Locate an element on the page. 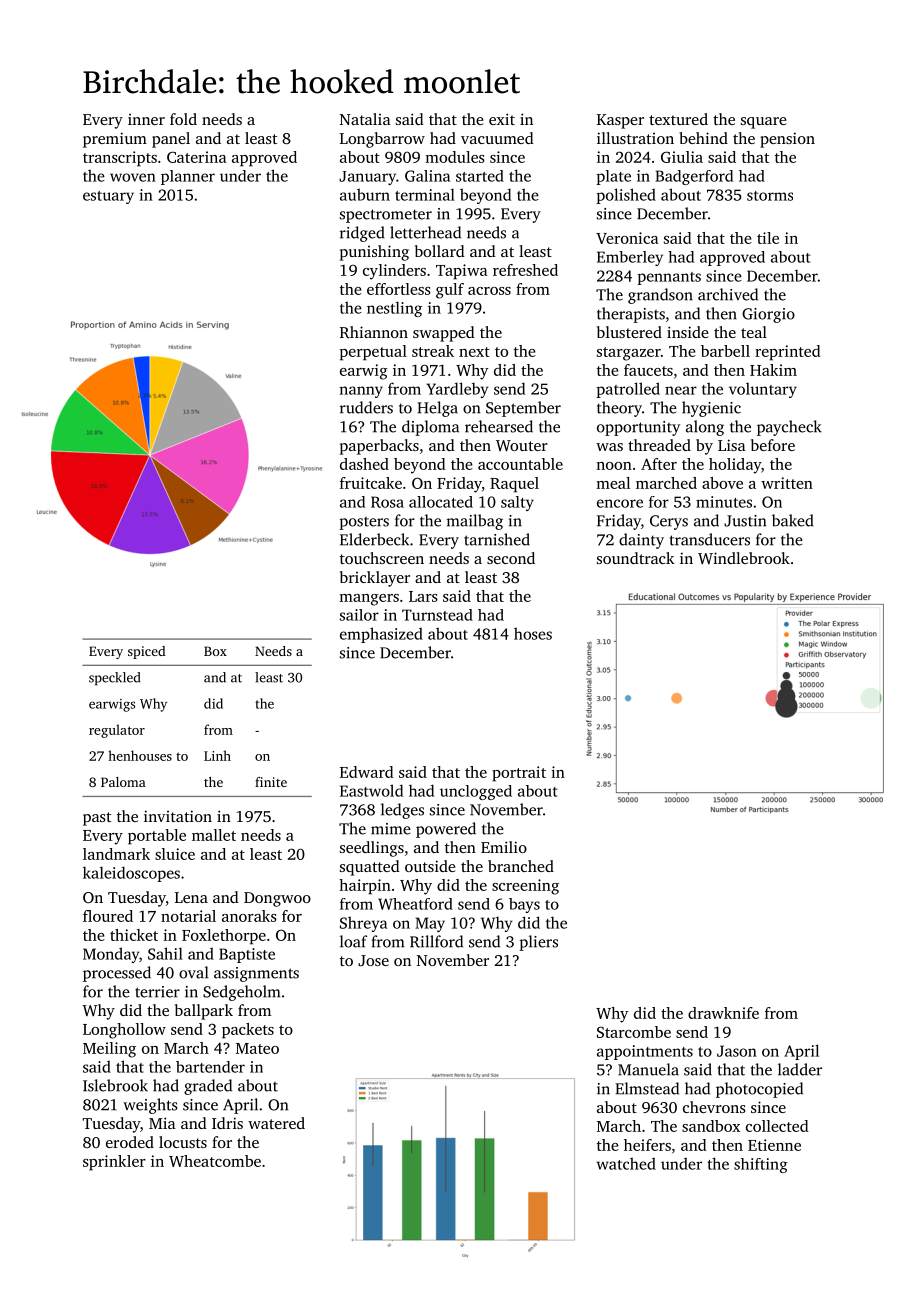 This document has width=908, height=1316. Cerys is located at coordinates (669, 522).
